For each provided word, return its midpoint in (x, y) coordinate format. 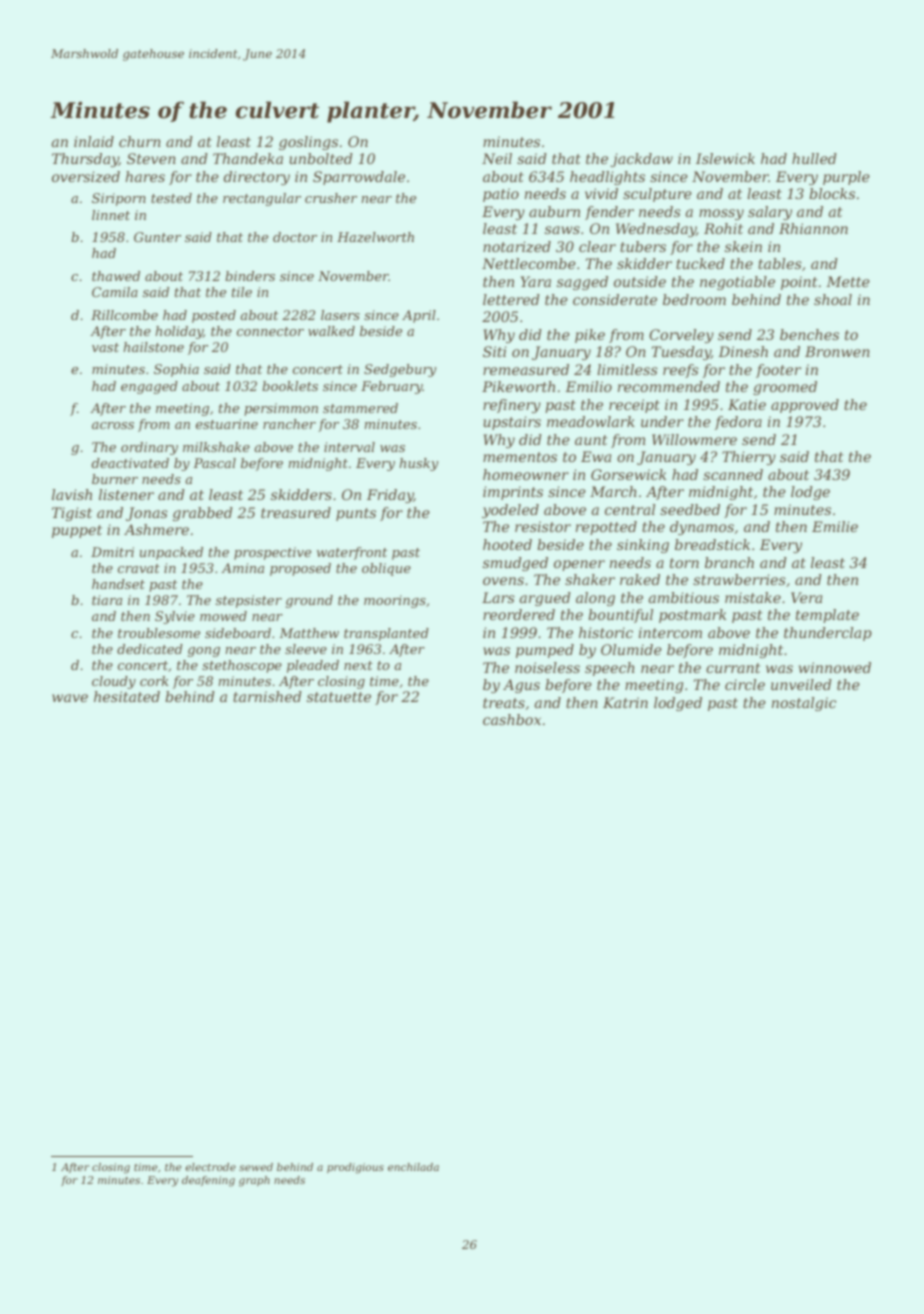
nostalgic (804, 704)
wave (70, 698)
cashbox (512, 719)
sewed (256, 1167)
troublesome (159, 633)
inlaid (94, 141)
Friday (390, 496)
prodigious (355, 1168)
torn (684, 563)
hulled (814, 158)
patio (501, 195)
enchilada (413, 1167)
